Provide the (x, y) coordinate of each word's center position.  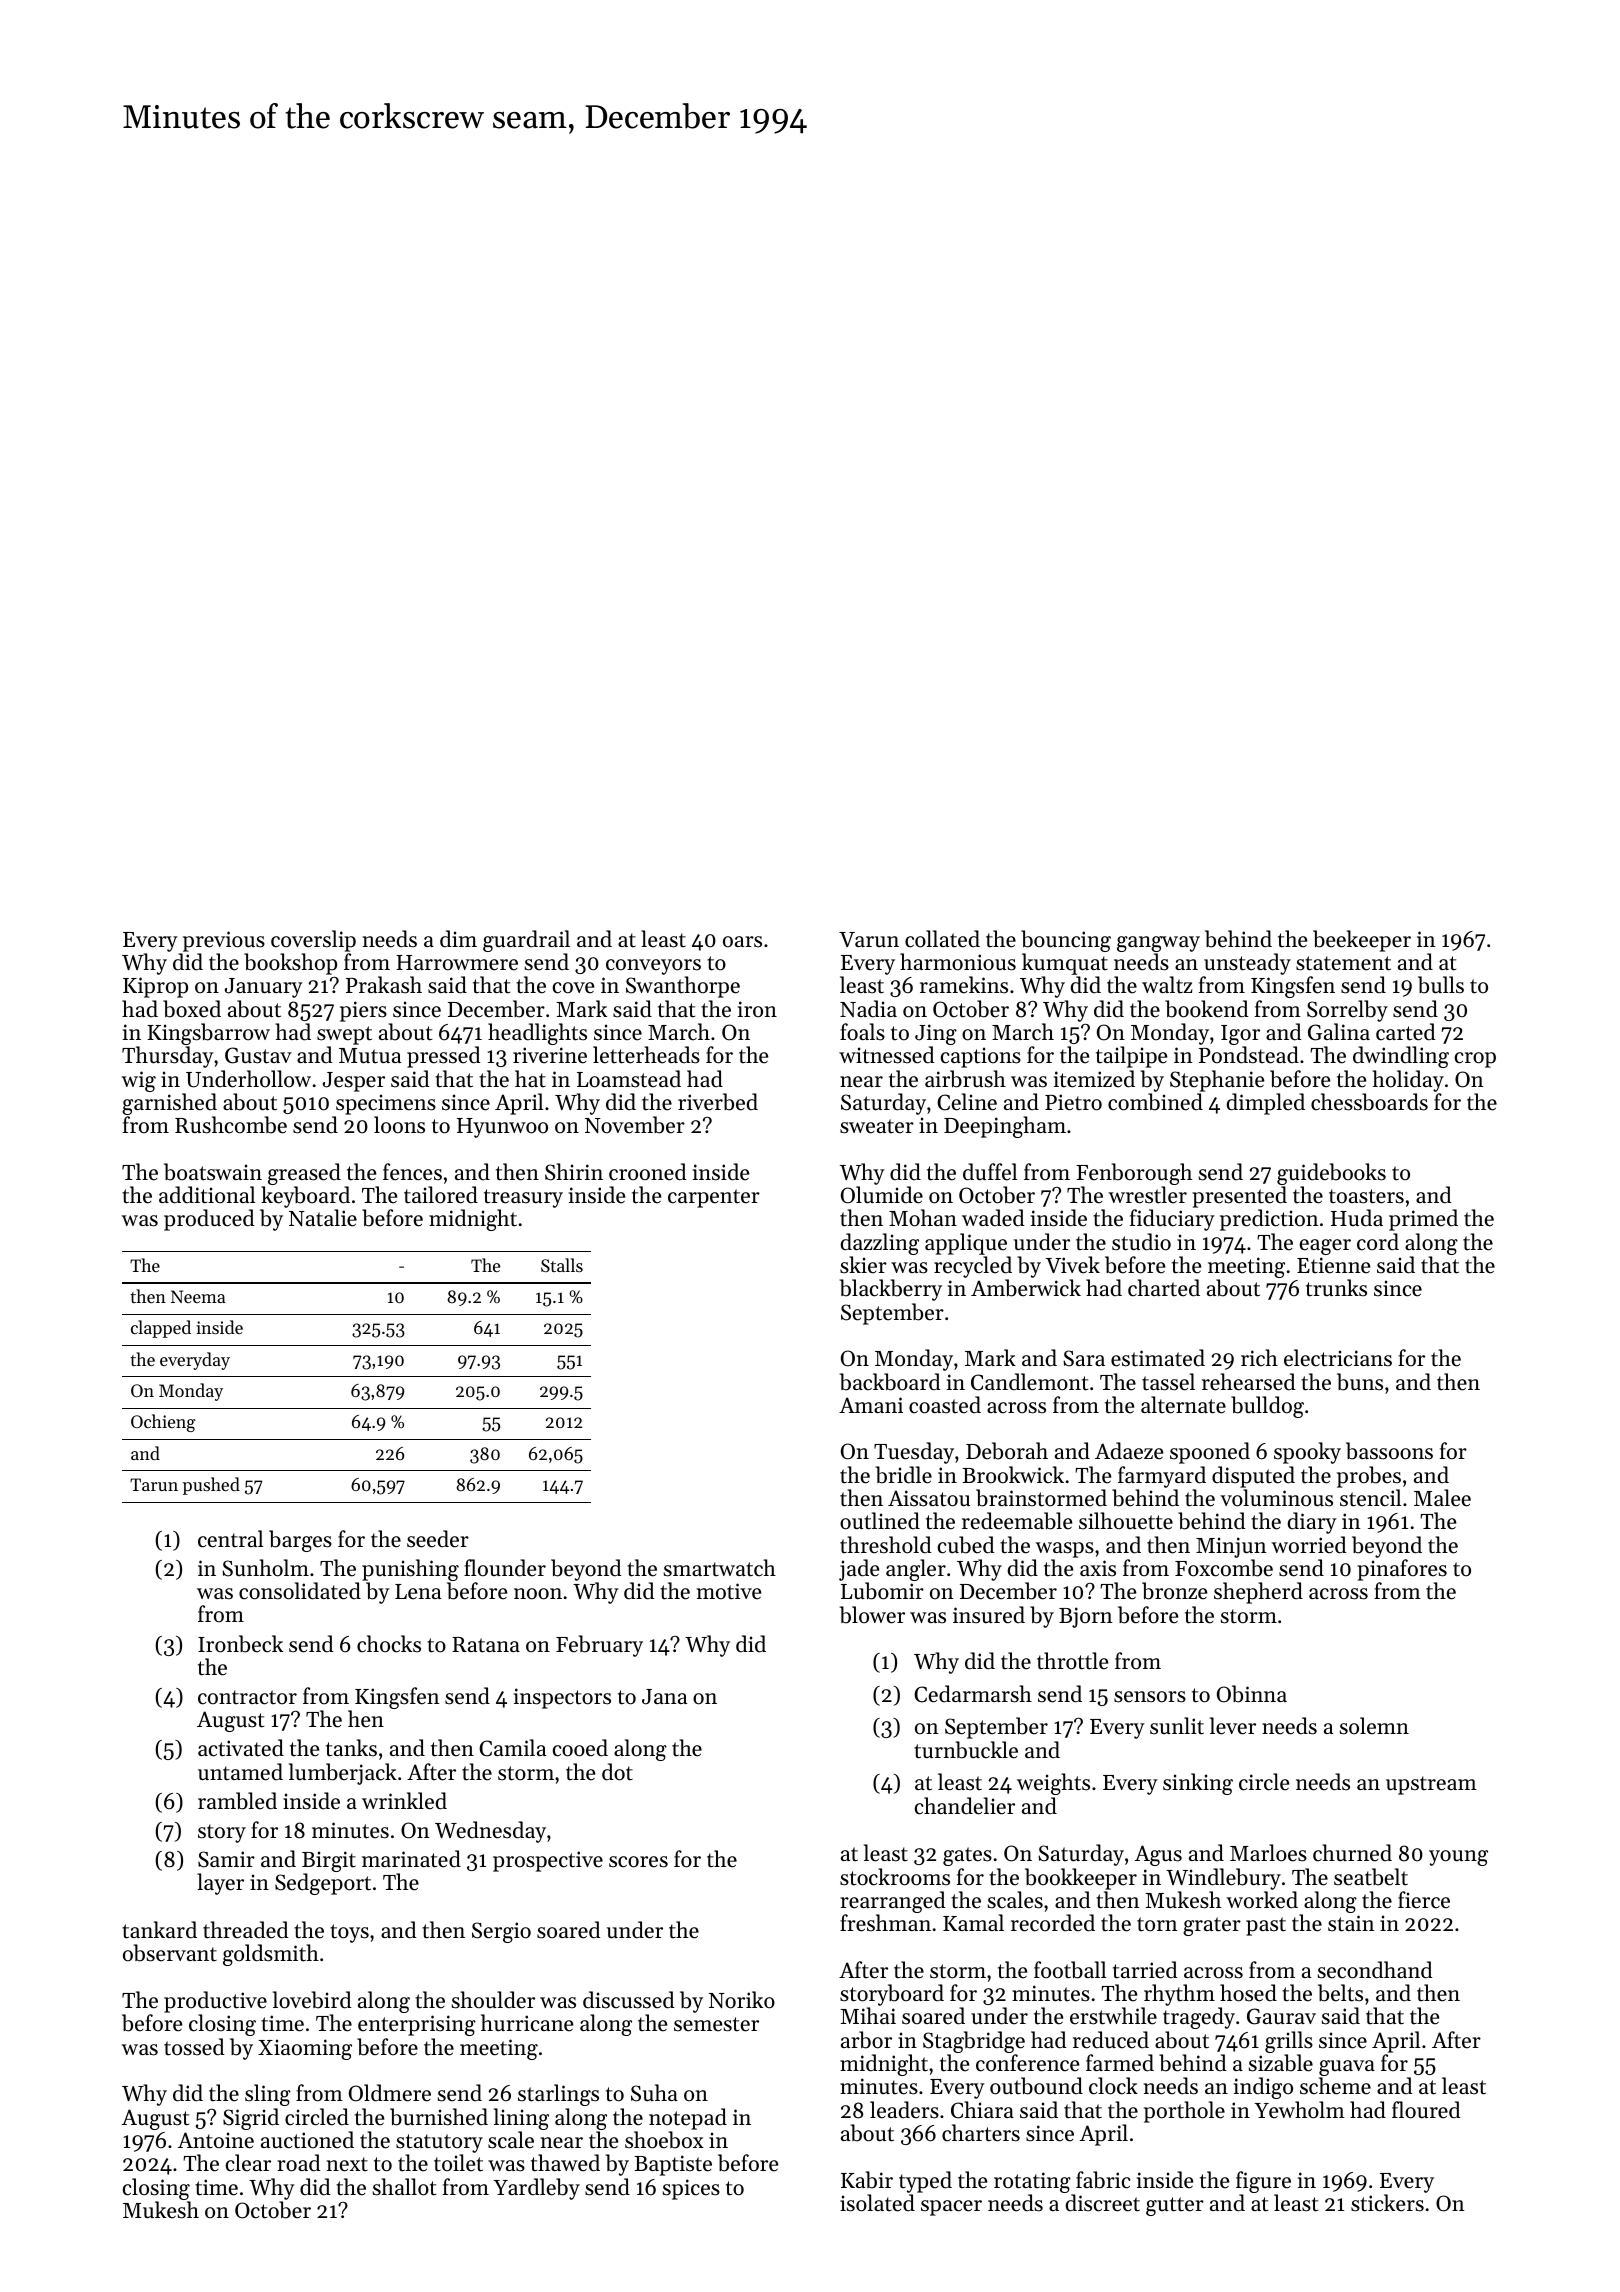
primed (1423, 1220)
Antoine (216, 2140)
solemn (1374, 1726)
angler (916, 1570)
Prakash (384, 985)
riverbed (718, 1102)
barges (300, 1541)
